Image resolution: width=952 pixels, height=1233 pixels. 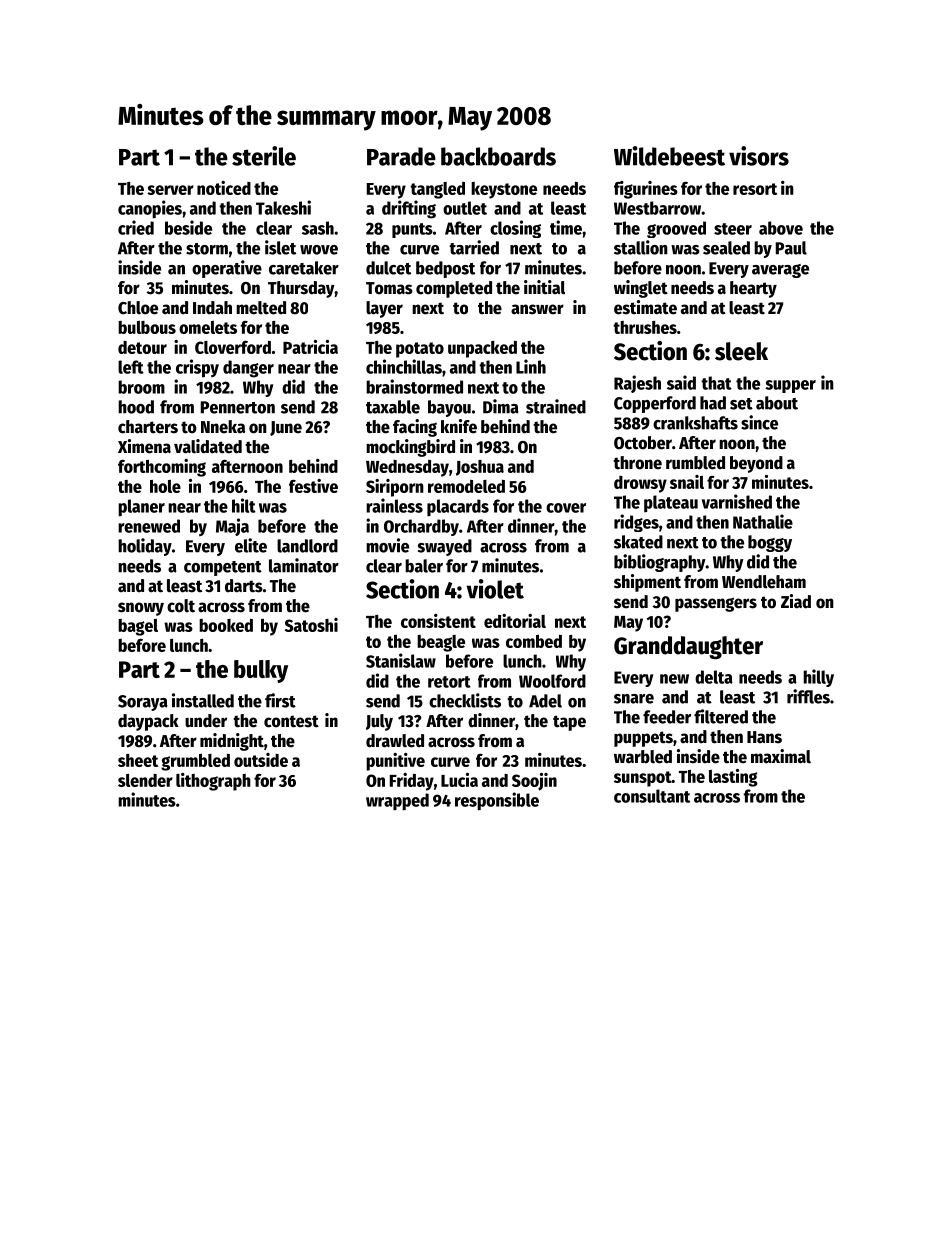 I want to click on backboards, so click(x=498, y=156).
